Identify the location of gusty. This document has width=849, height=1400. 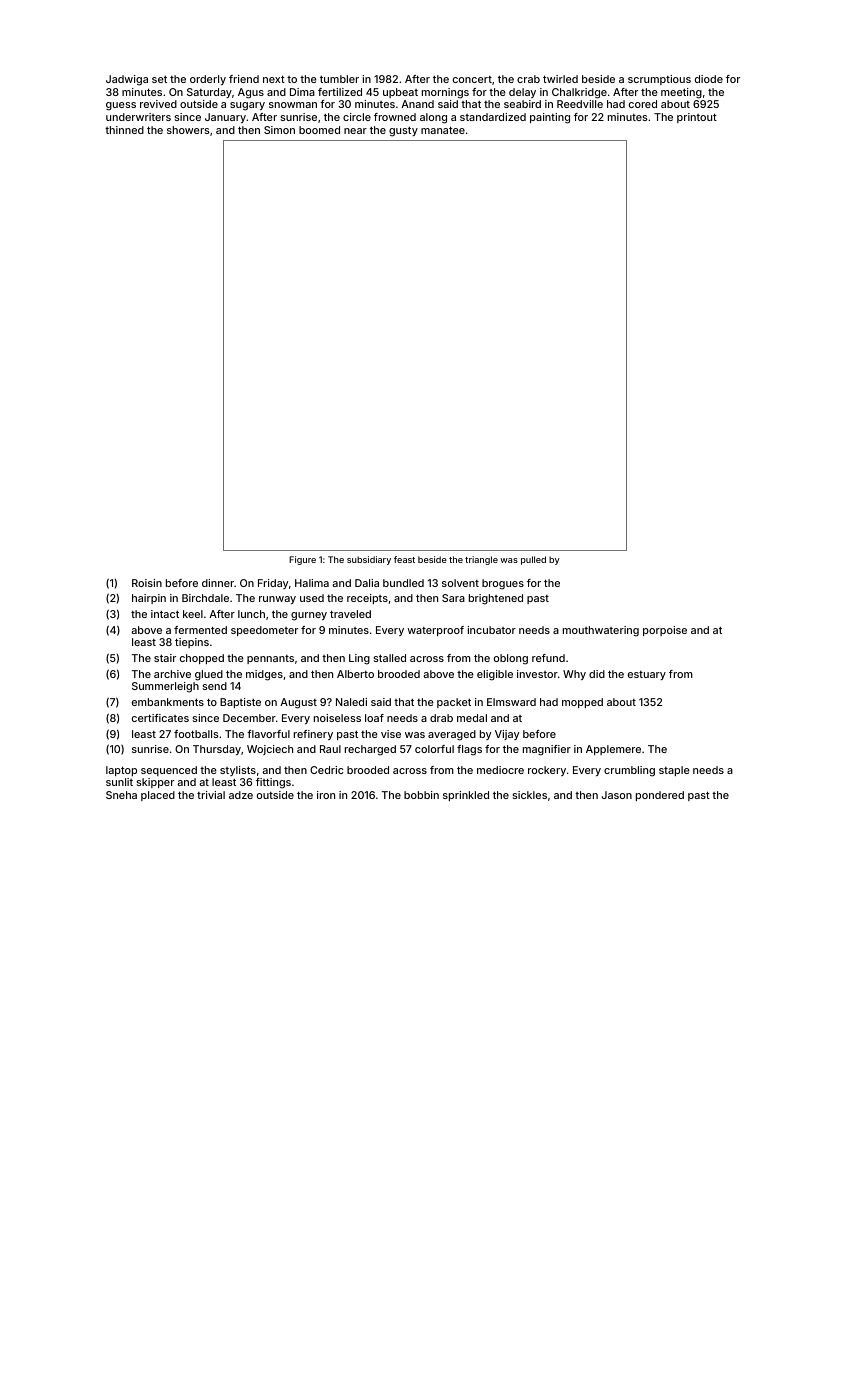
(403, 132).
